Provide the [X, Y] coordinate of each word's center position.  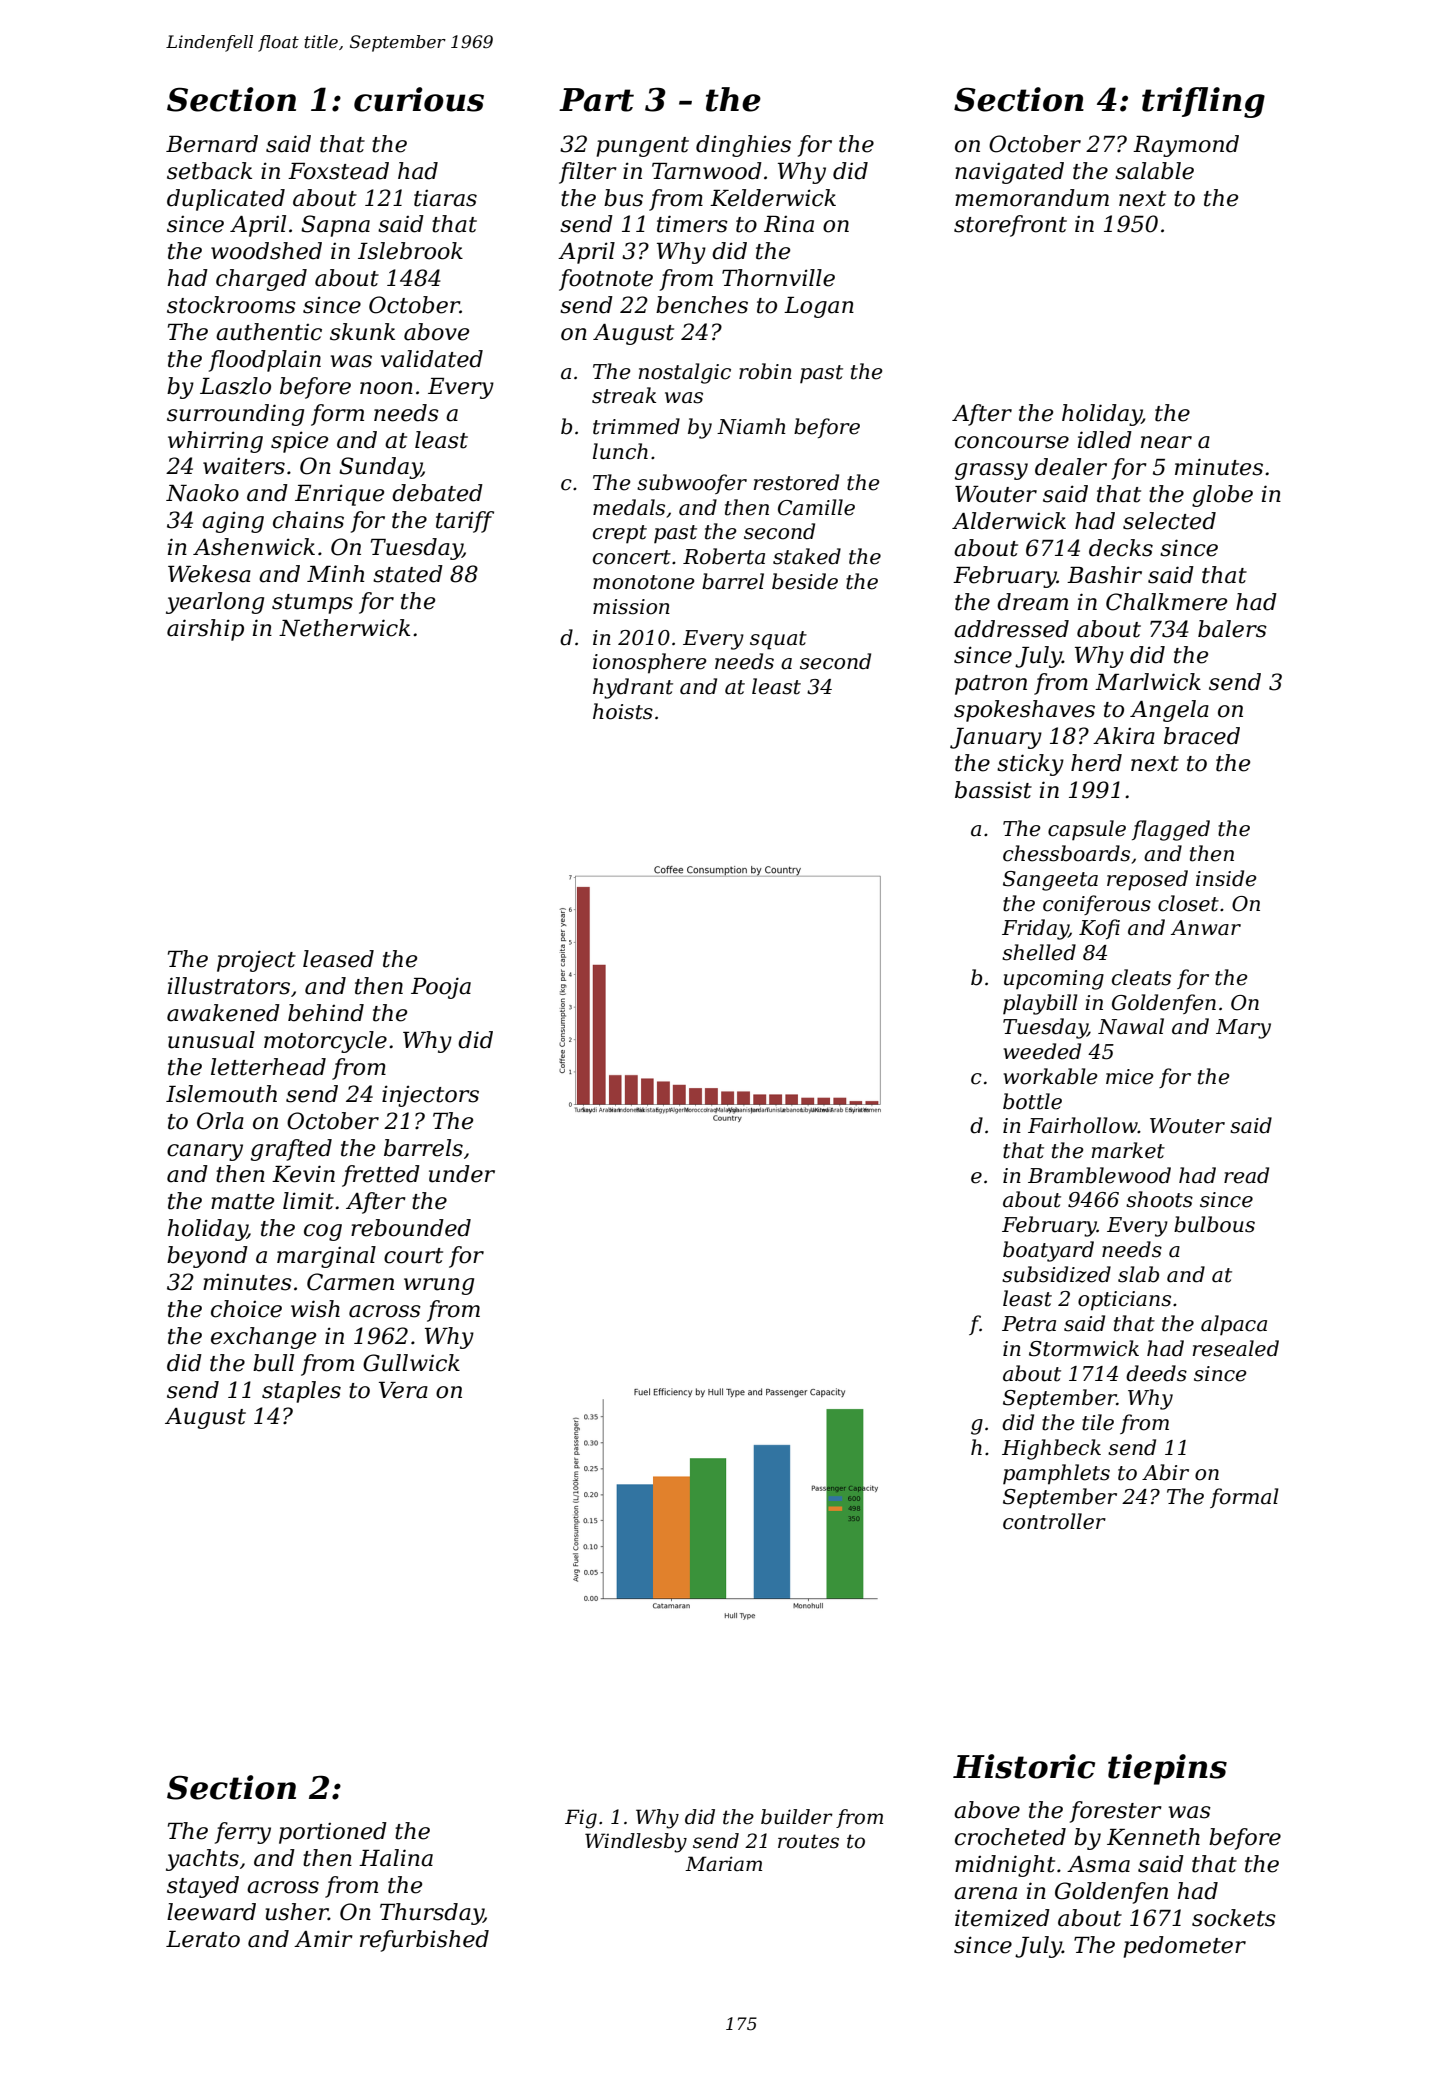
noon [386, 388]
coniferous [1097, 905]
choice [246, 1309]
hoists [623, 711]
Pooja [441, 988]
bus [623, 198]
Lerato [203, 1939]
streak [624, 395]
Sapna [335, 226]
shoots [1159, 1199]
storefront [1010, 226]
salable [1154, 171]
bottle [1032, 1101]
